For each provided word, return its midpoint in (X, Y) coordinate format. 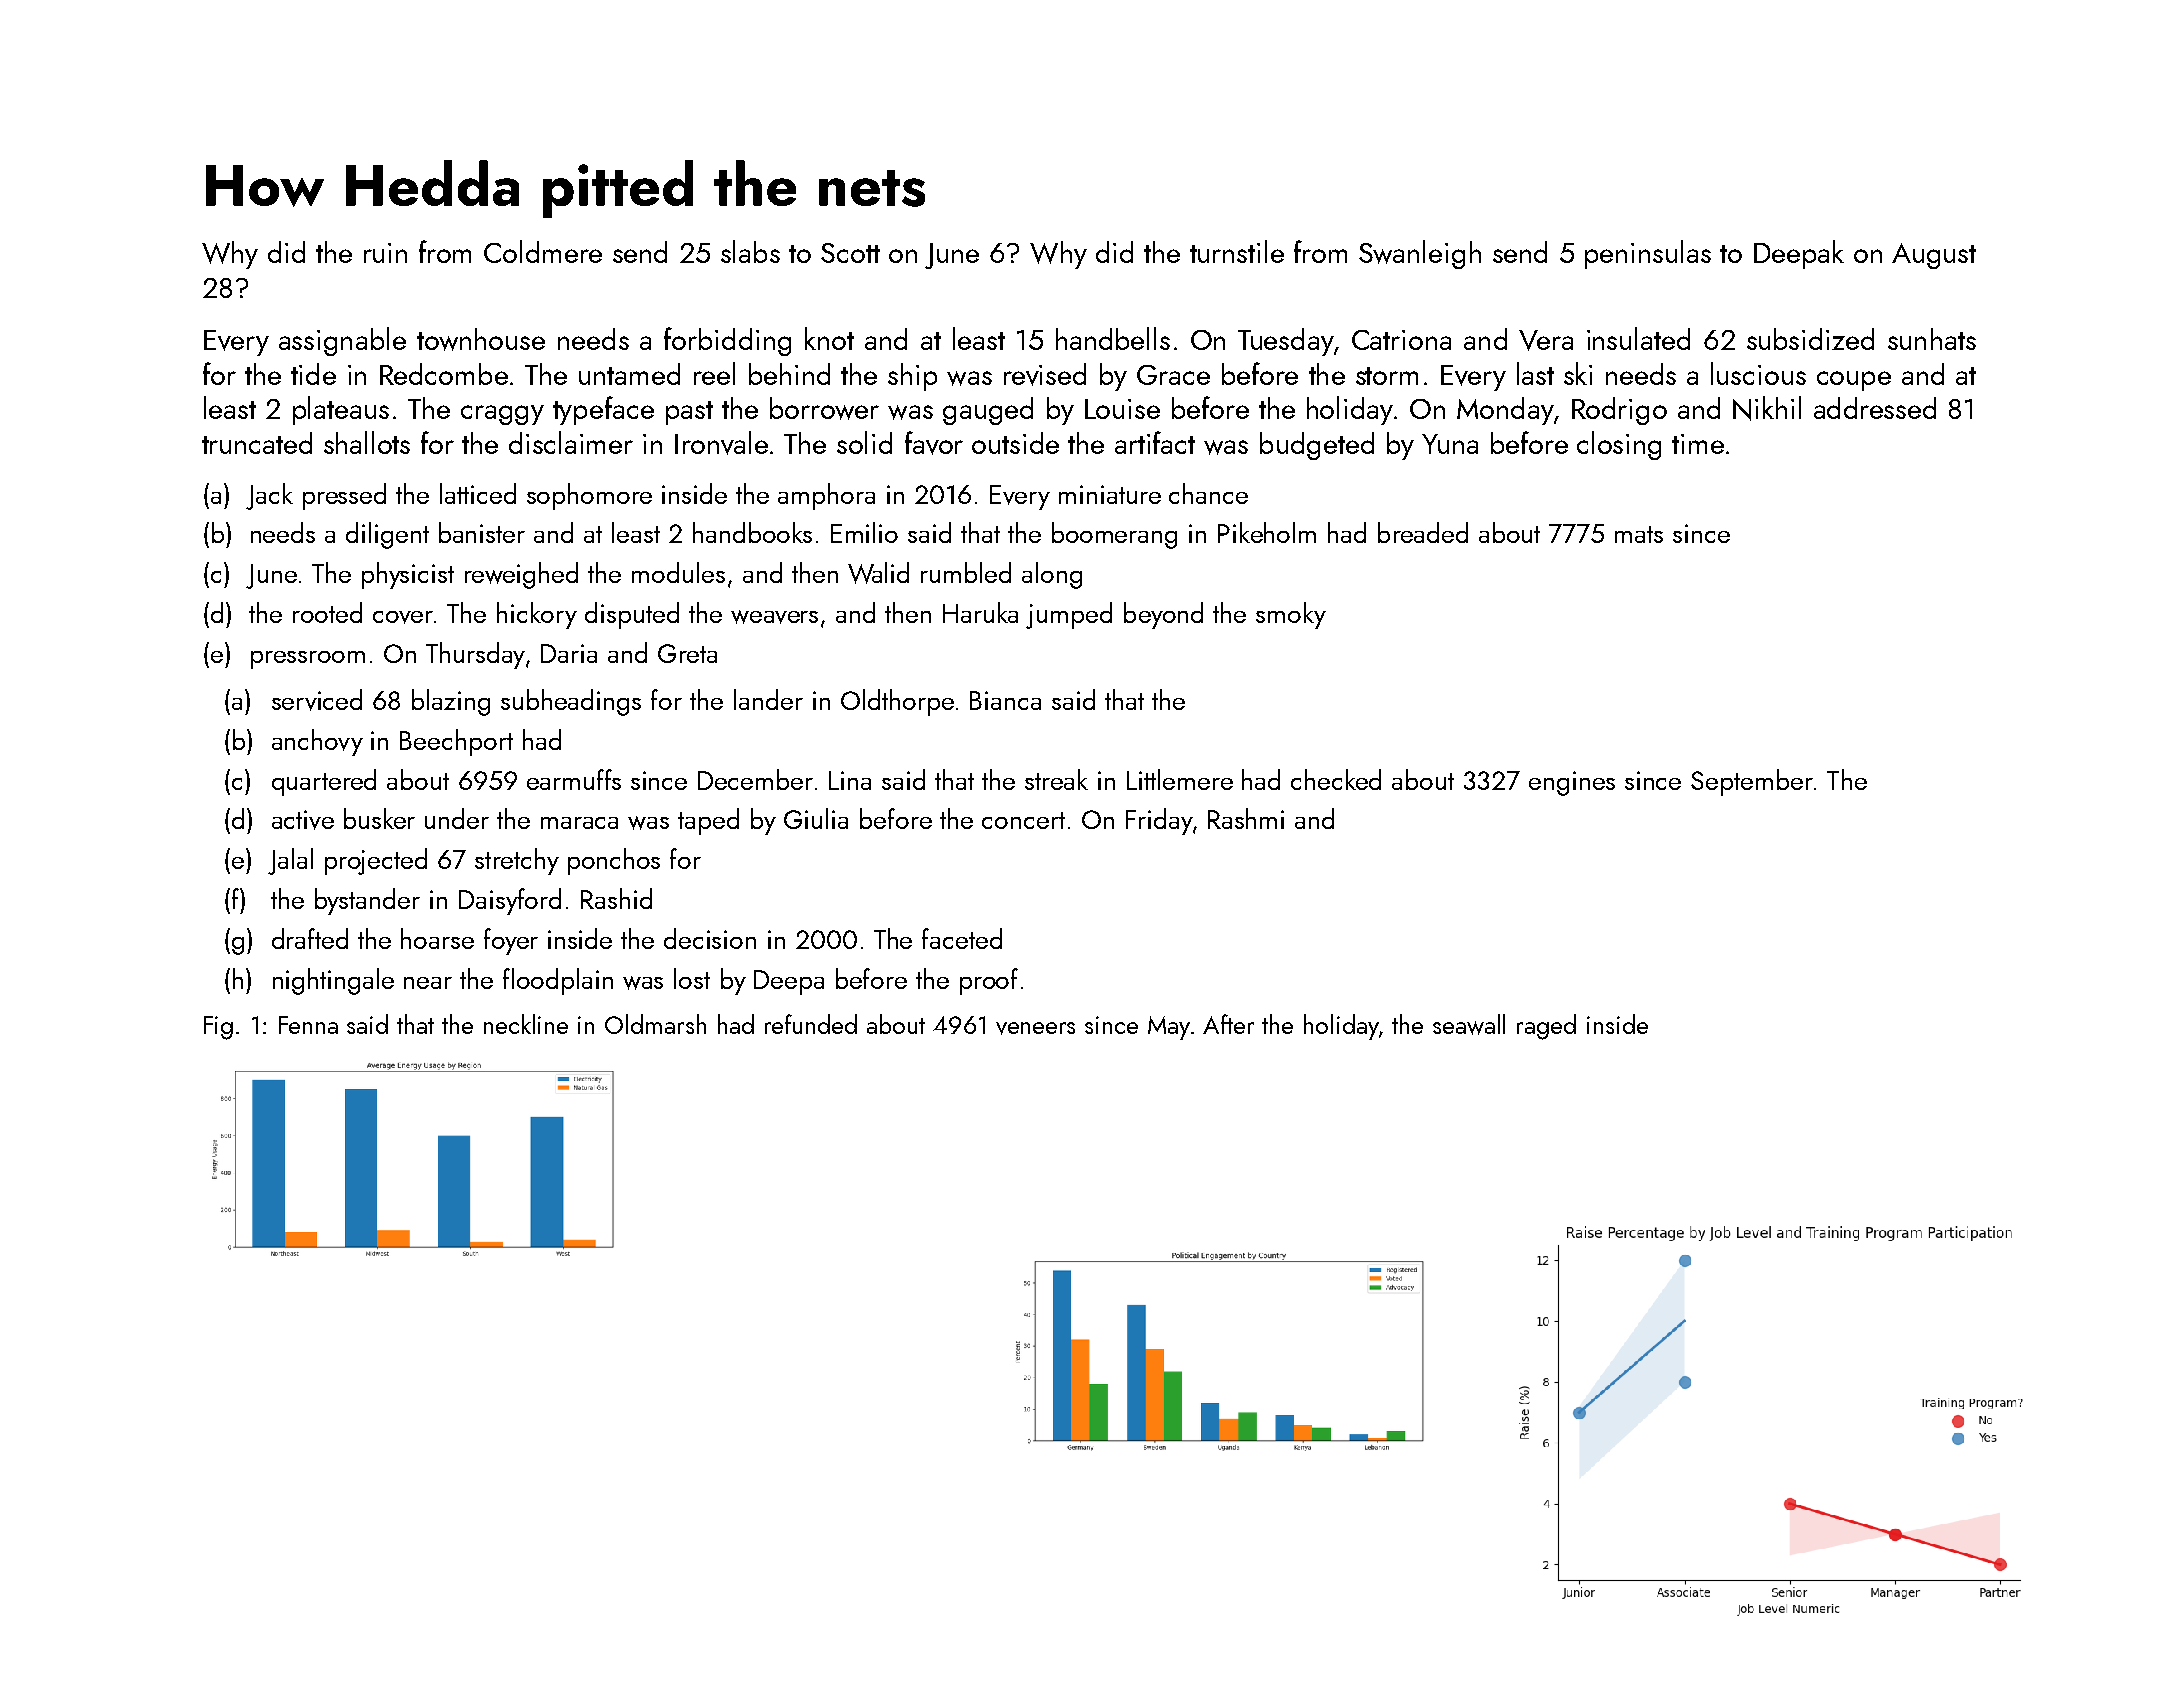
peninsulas (1648, 254)
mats (1639, 534)
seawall (1469, 1024)
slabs (750, 251)
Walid (878, 573)
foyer (511, 941)
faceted (962, 938)
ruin (385, 253)
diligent (387, 535)
